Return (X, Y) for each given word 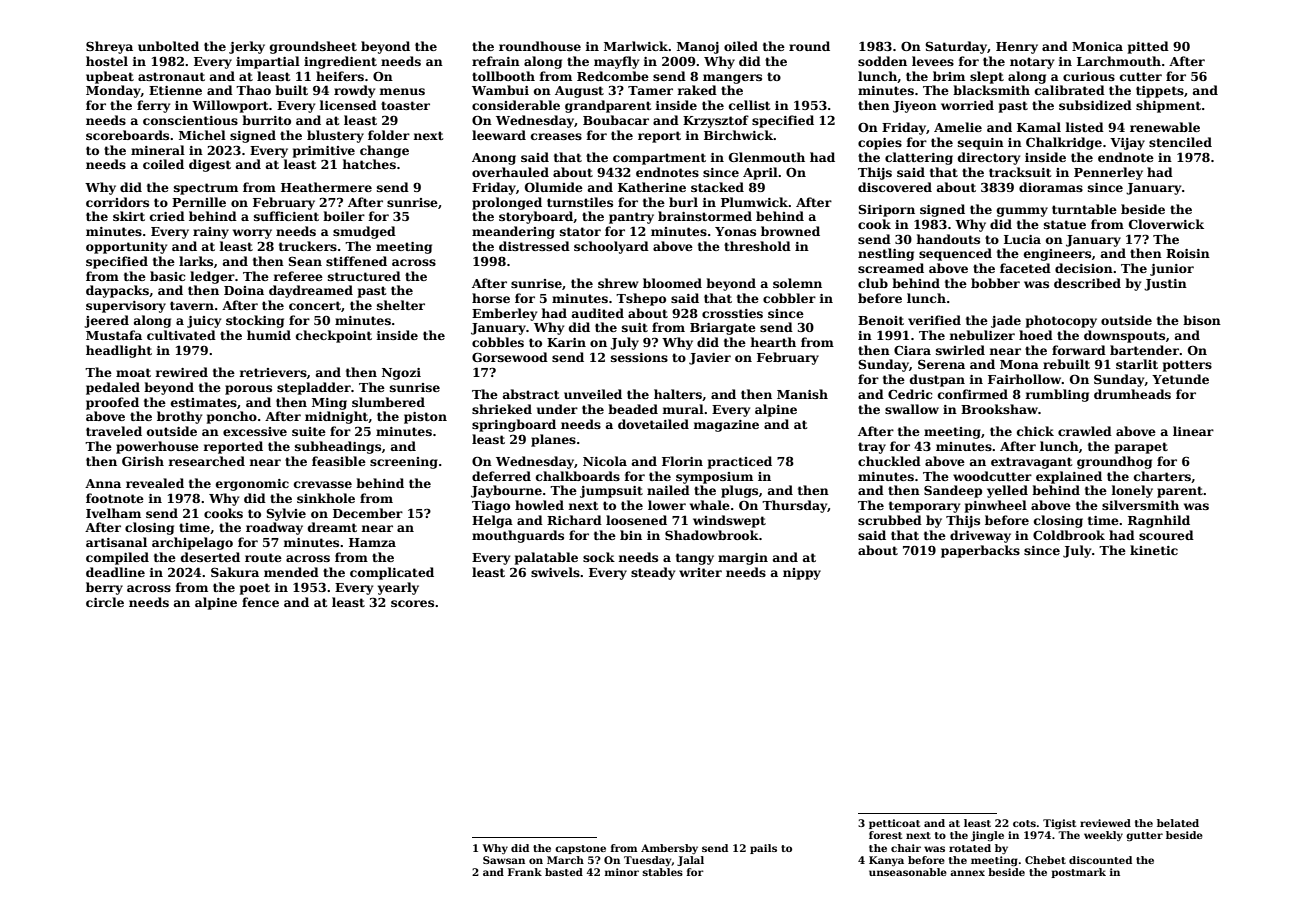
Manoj (698, 48)
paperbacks (980, 551)
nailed (668, 490)
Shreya (109, 47)
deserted (210, 557)
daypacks (117, 291)
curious (1089, 76)
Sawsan (504, 860)
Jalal (690, 861)
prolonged (507, 203)
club (873, 283)
